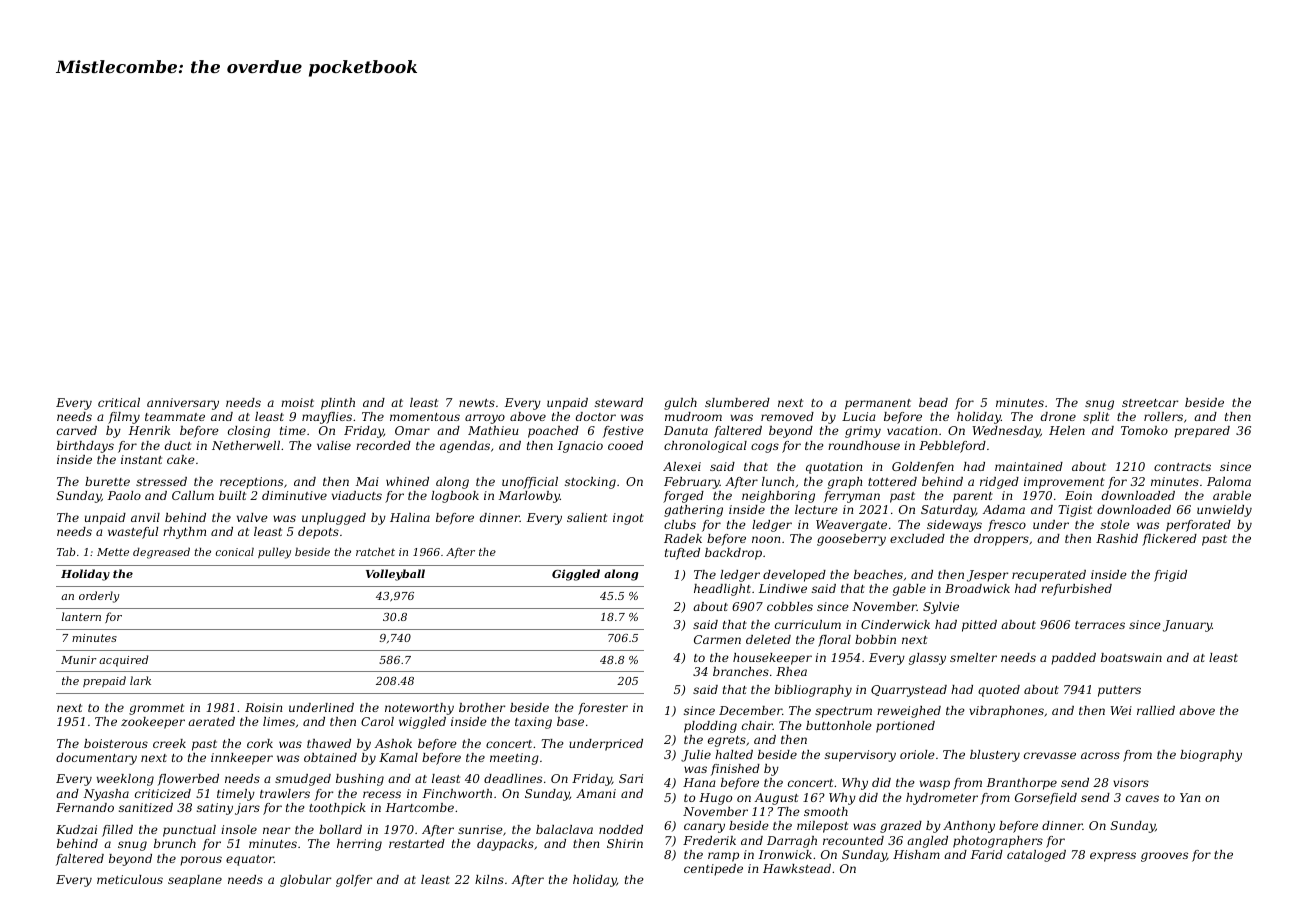 The image size is (1308, 924). What do you see at coordinates (1119, 691) in the page?
I see `putters` at bounding box center [1119, 691].
